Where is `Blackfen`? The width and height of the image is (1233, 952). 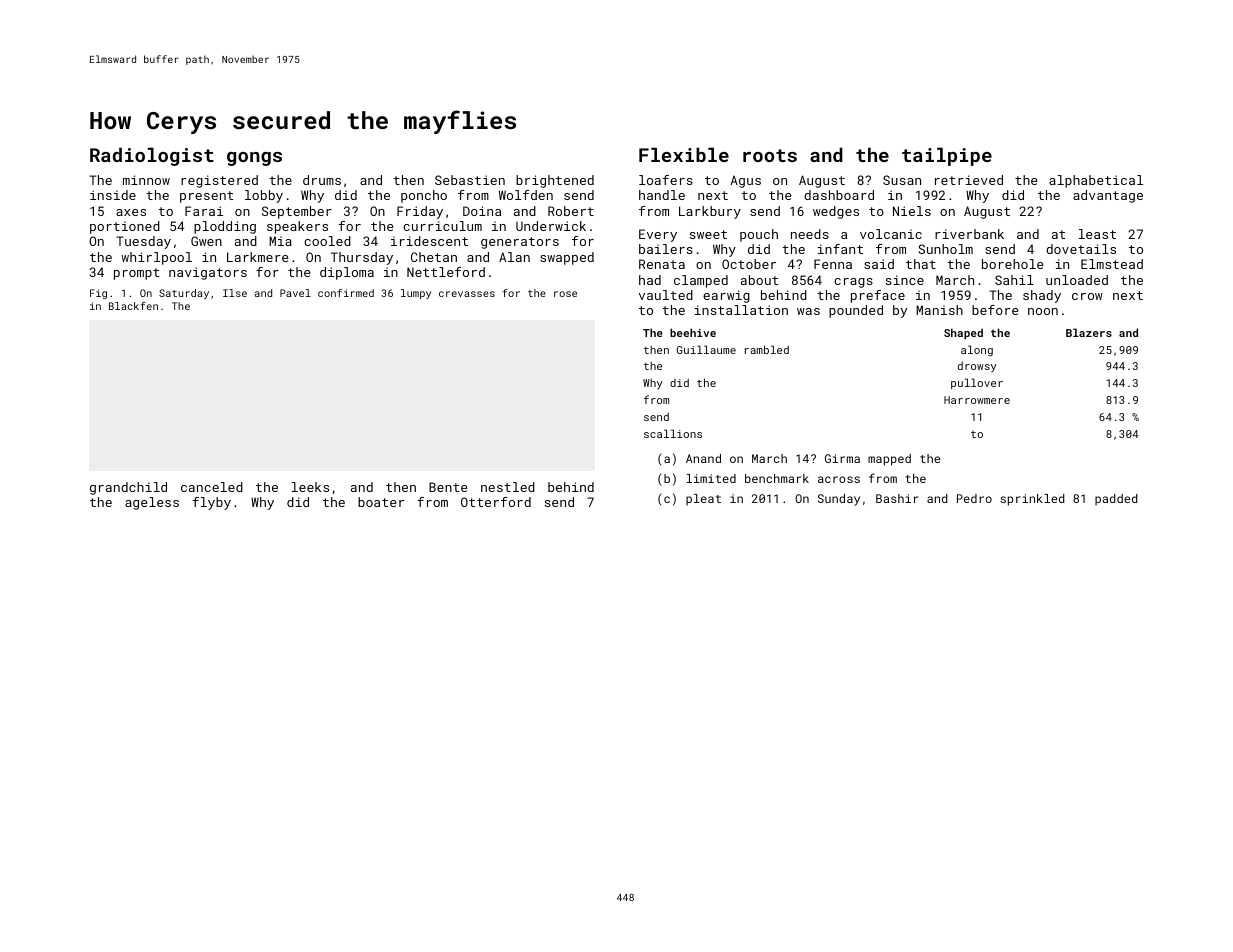
Blackfen is located at coordinates (133, 306).
